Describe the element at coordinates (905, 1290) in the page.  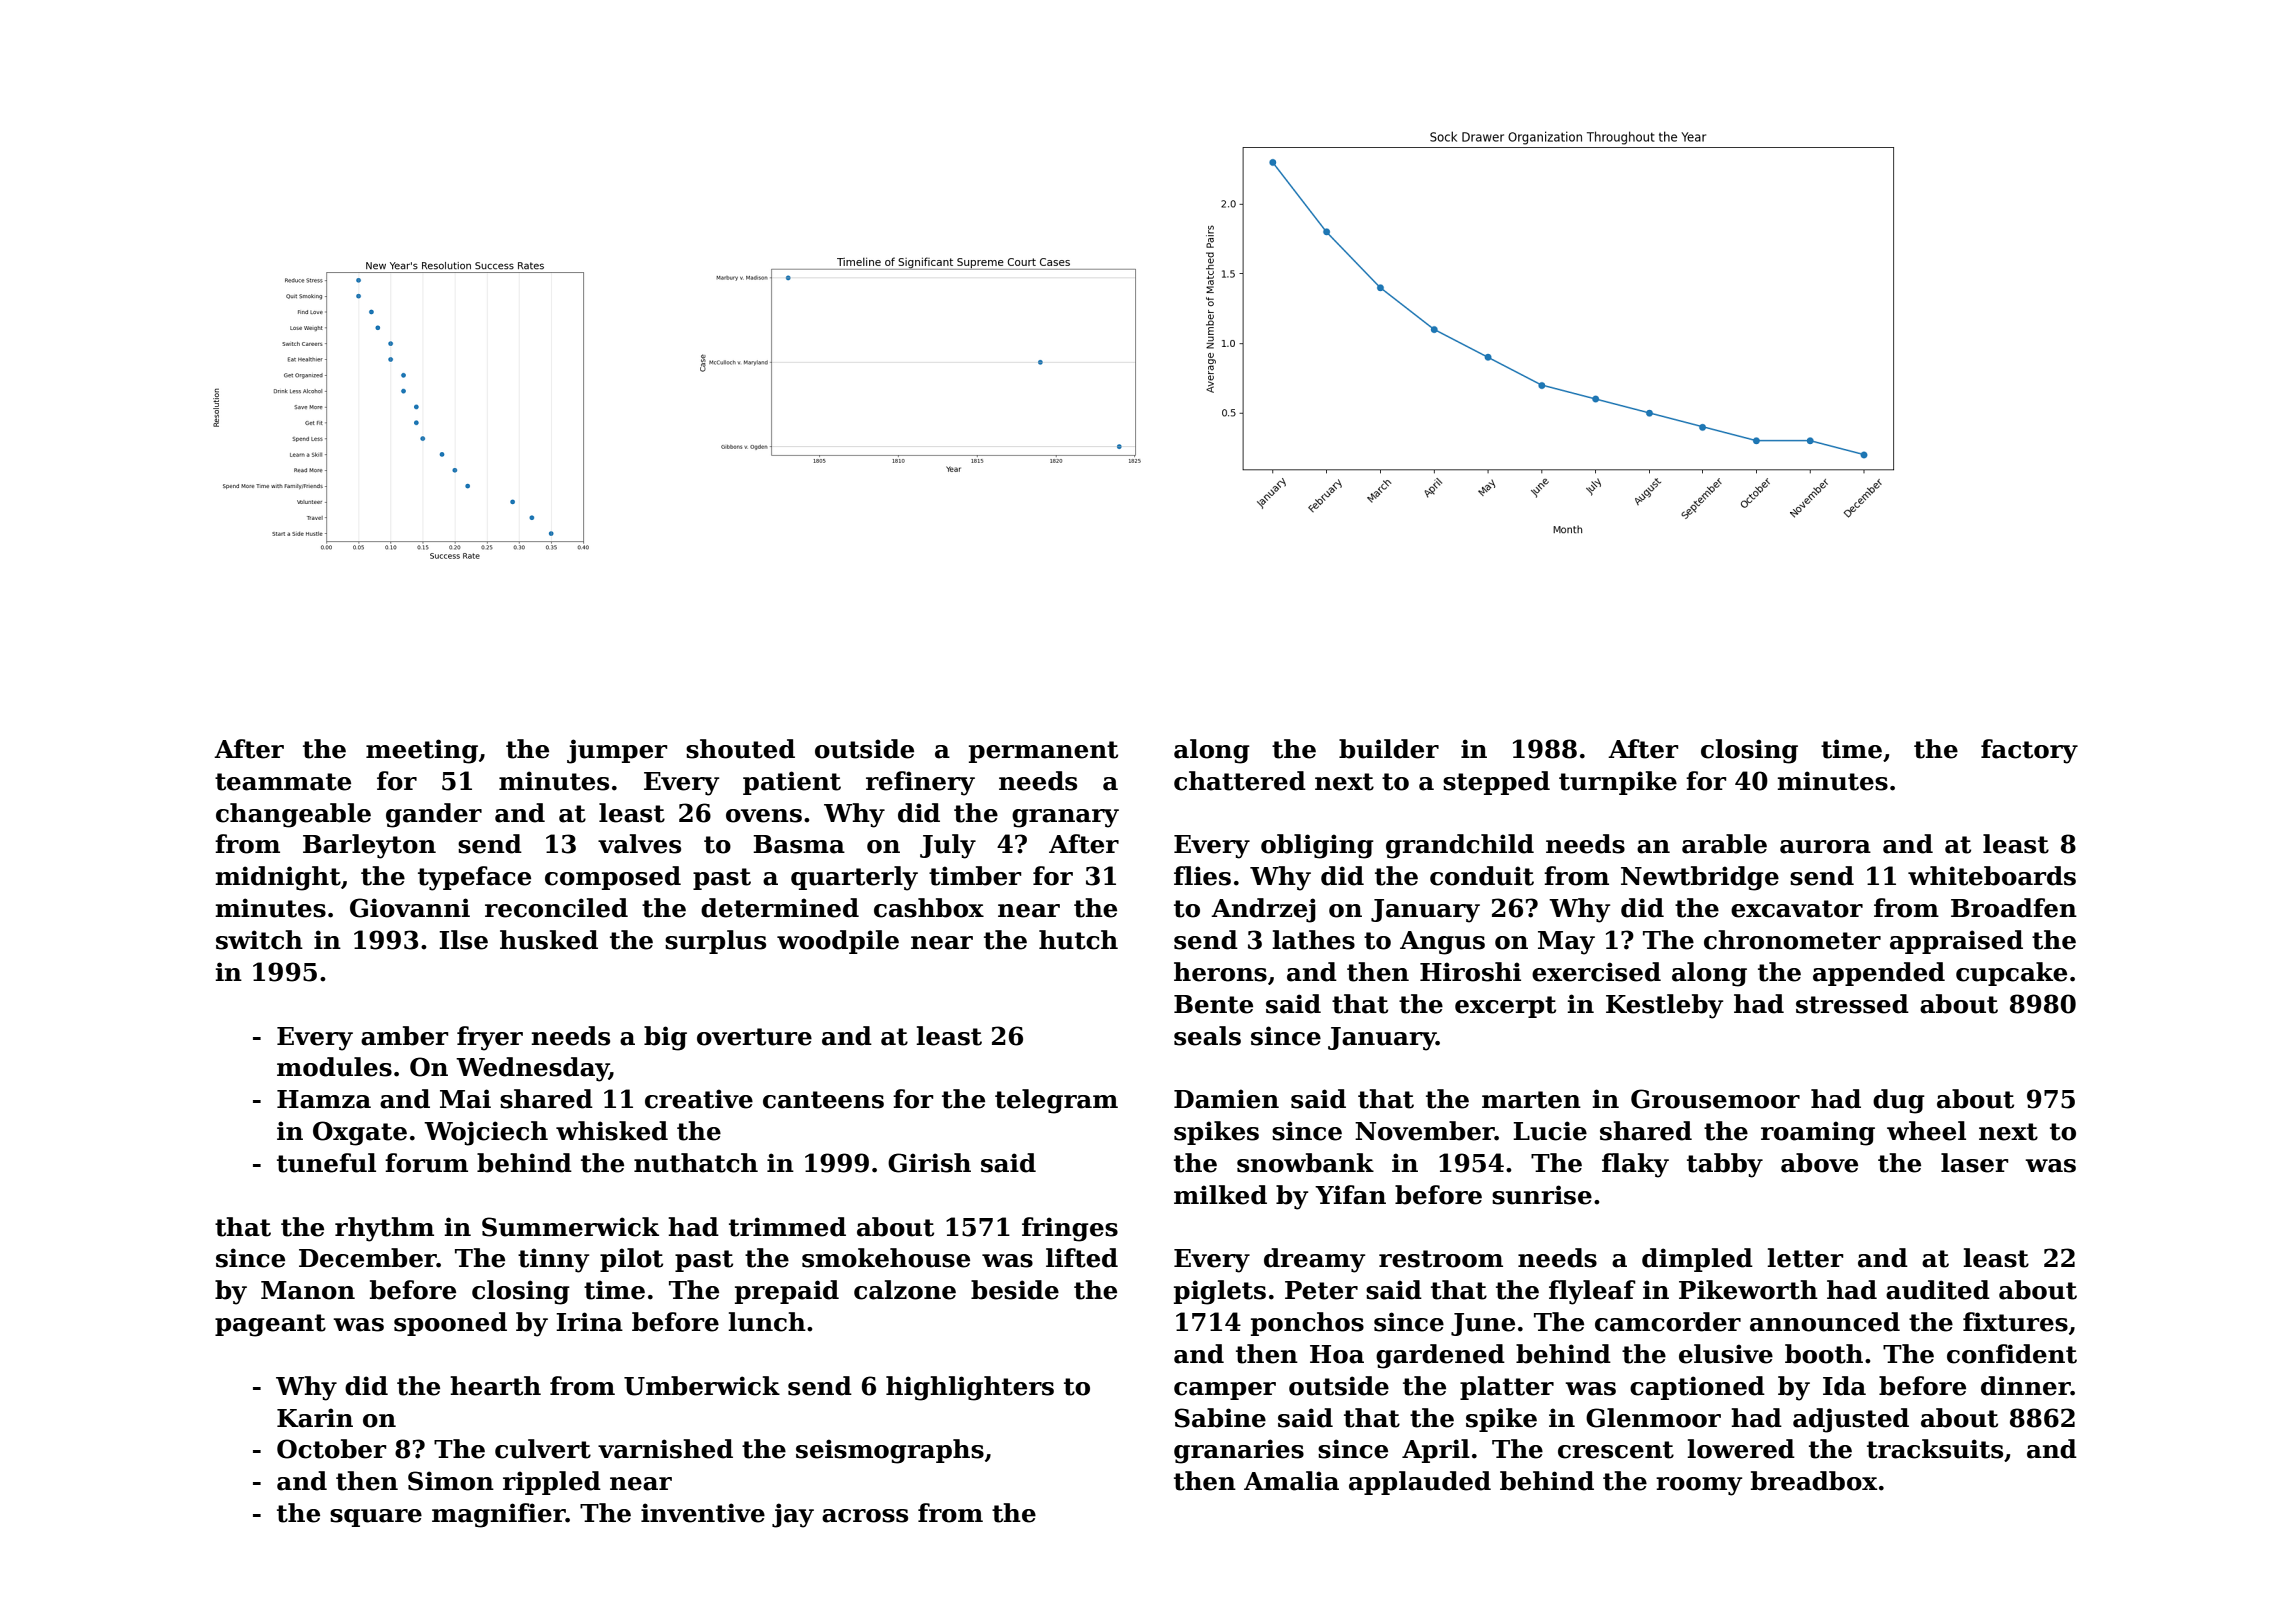
I see `calzone` at that location.
